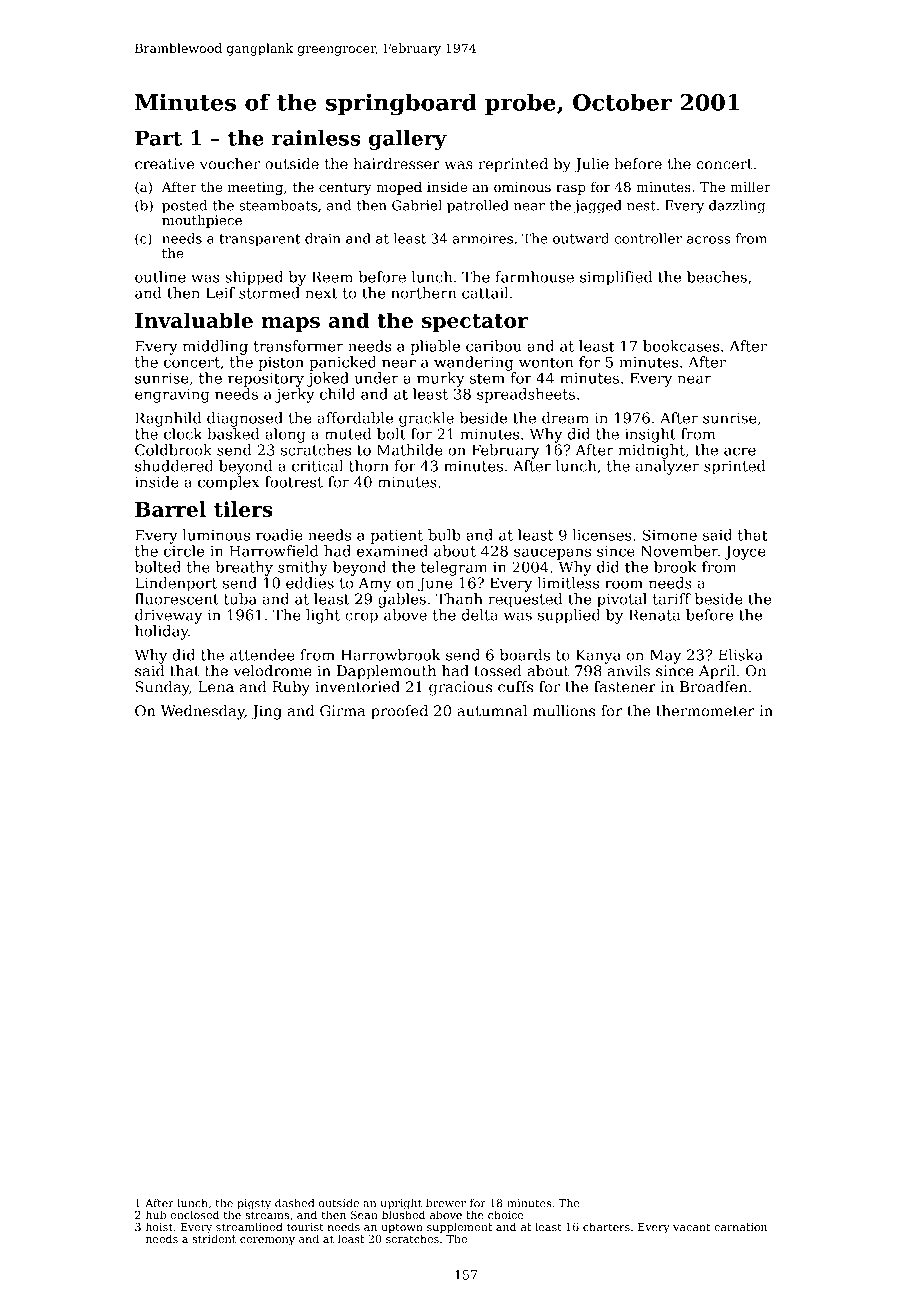 The width and height of the document is (908, 1316). I want to click on miller, so click(750, 186).
